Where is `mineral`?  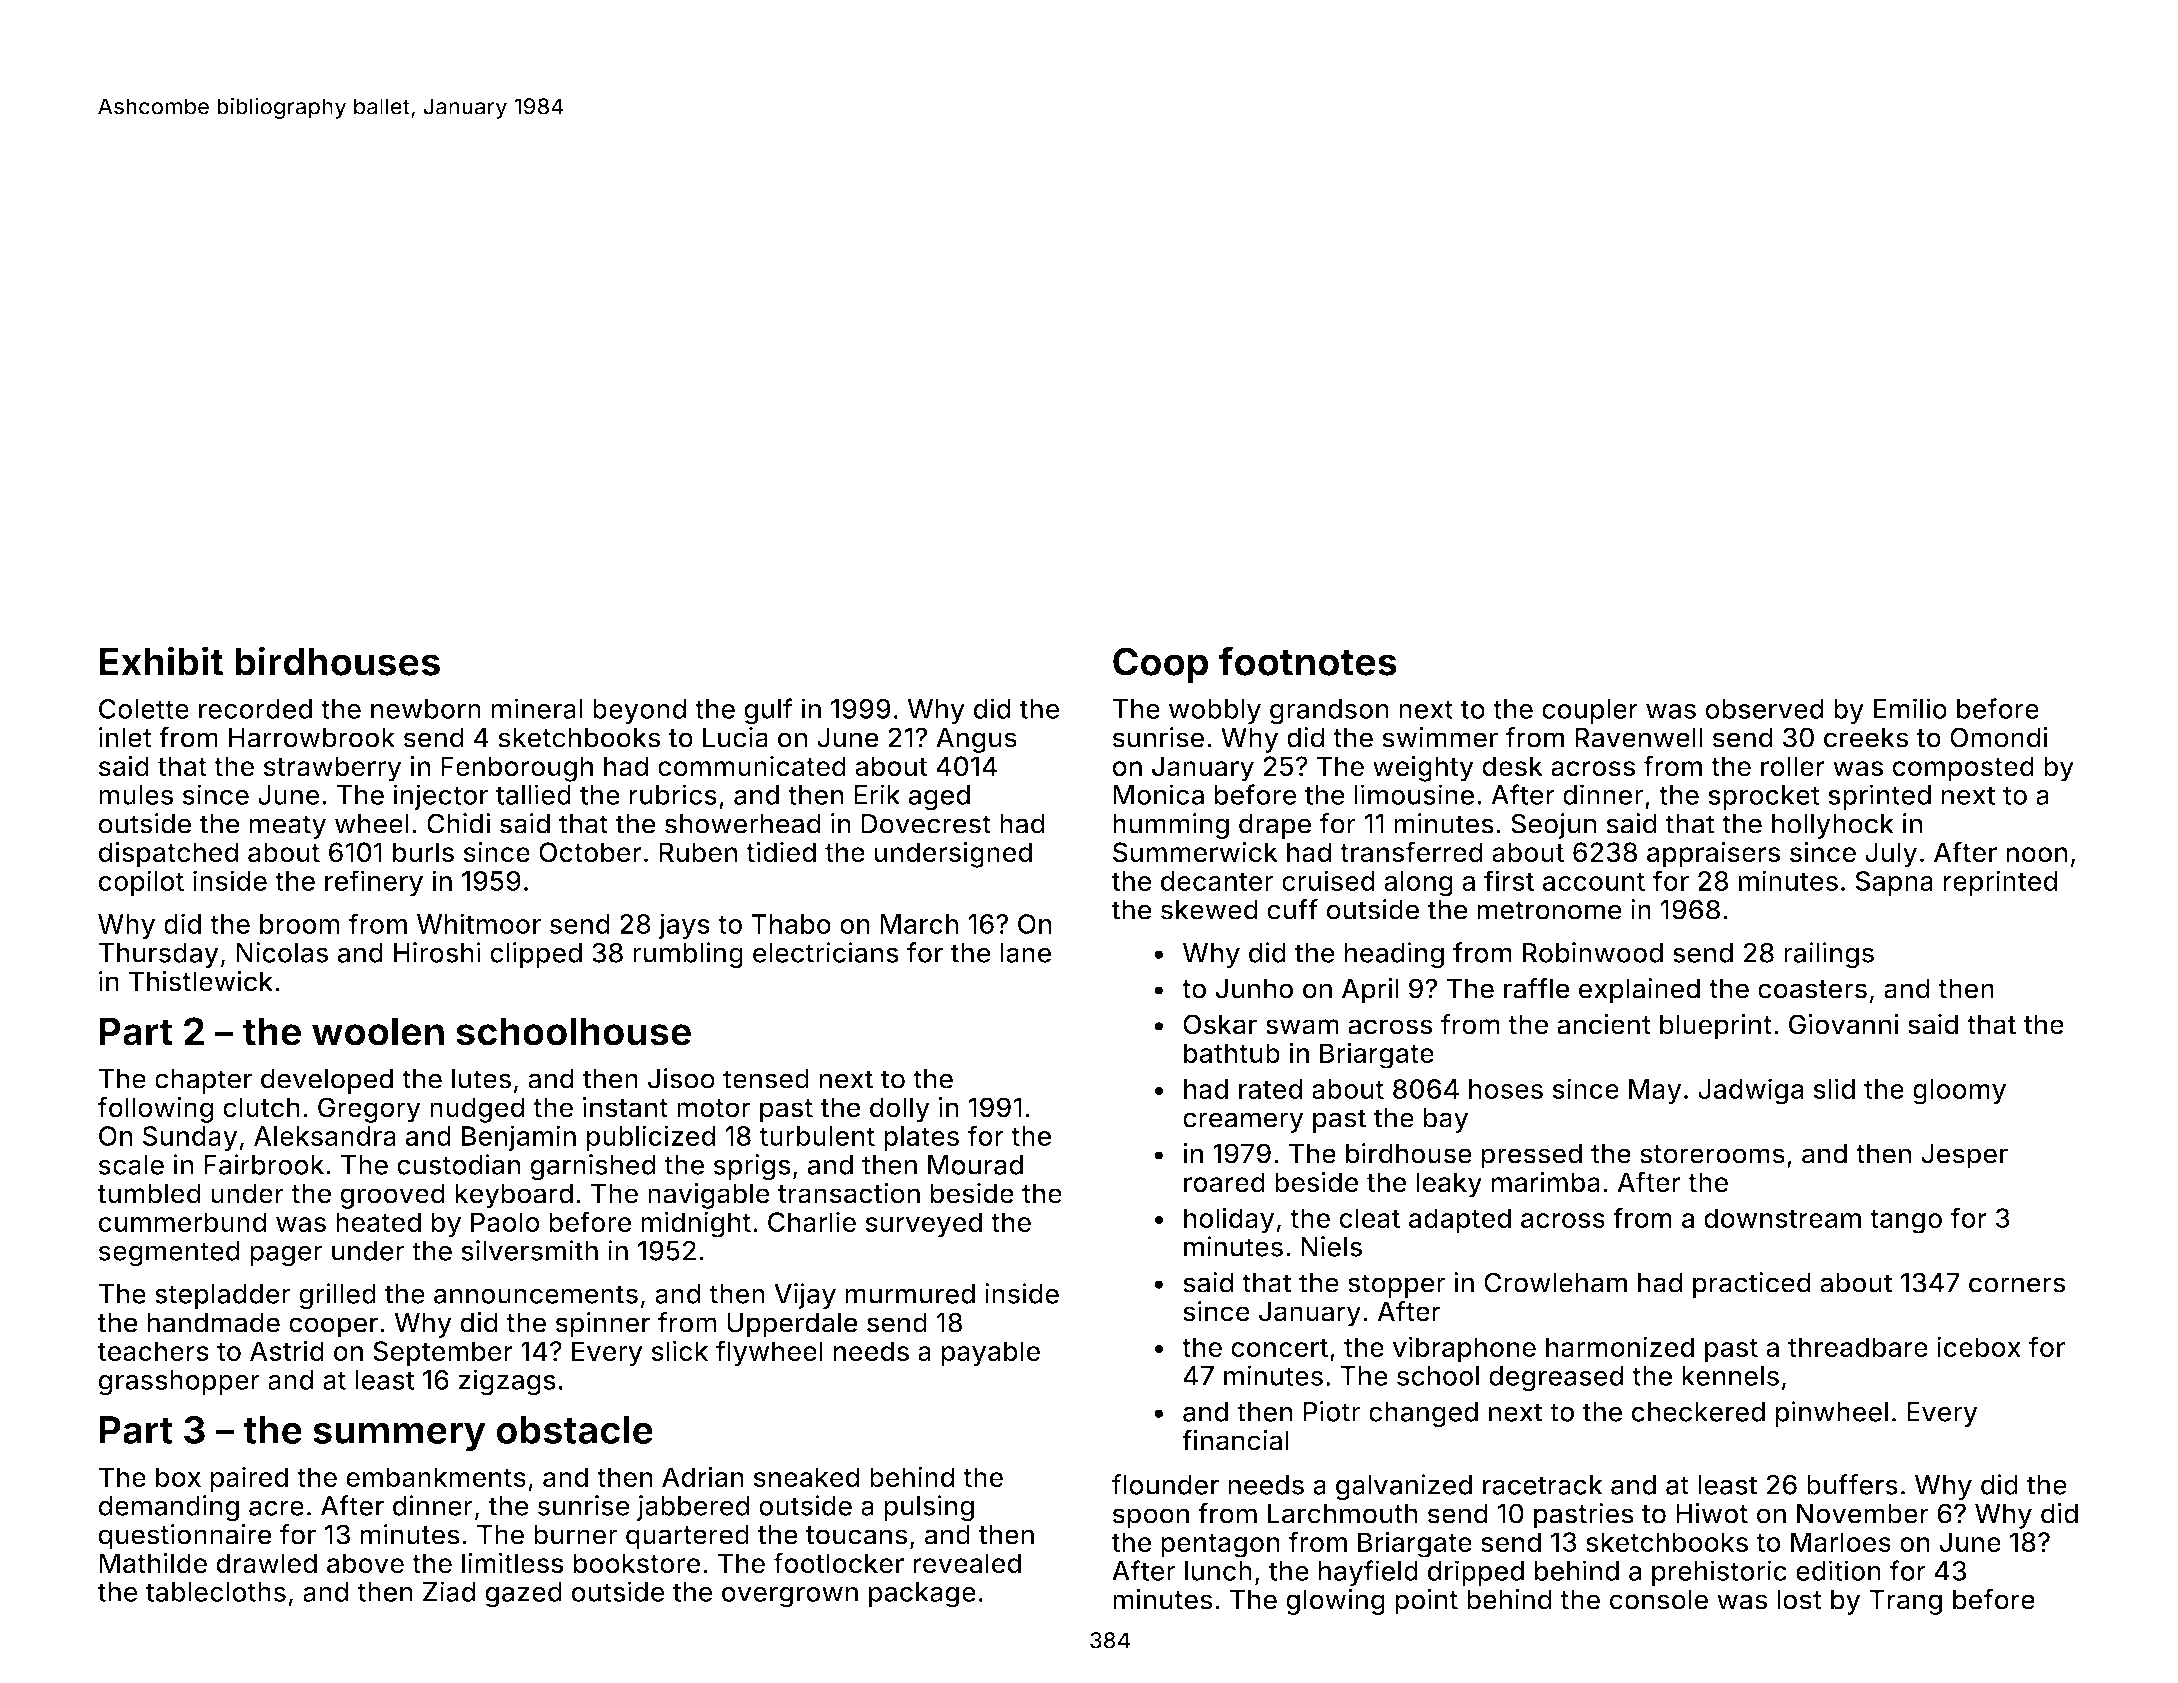 mineral is located at coordinates (537, 708).
